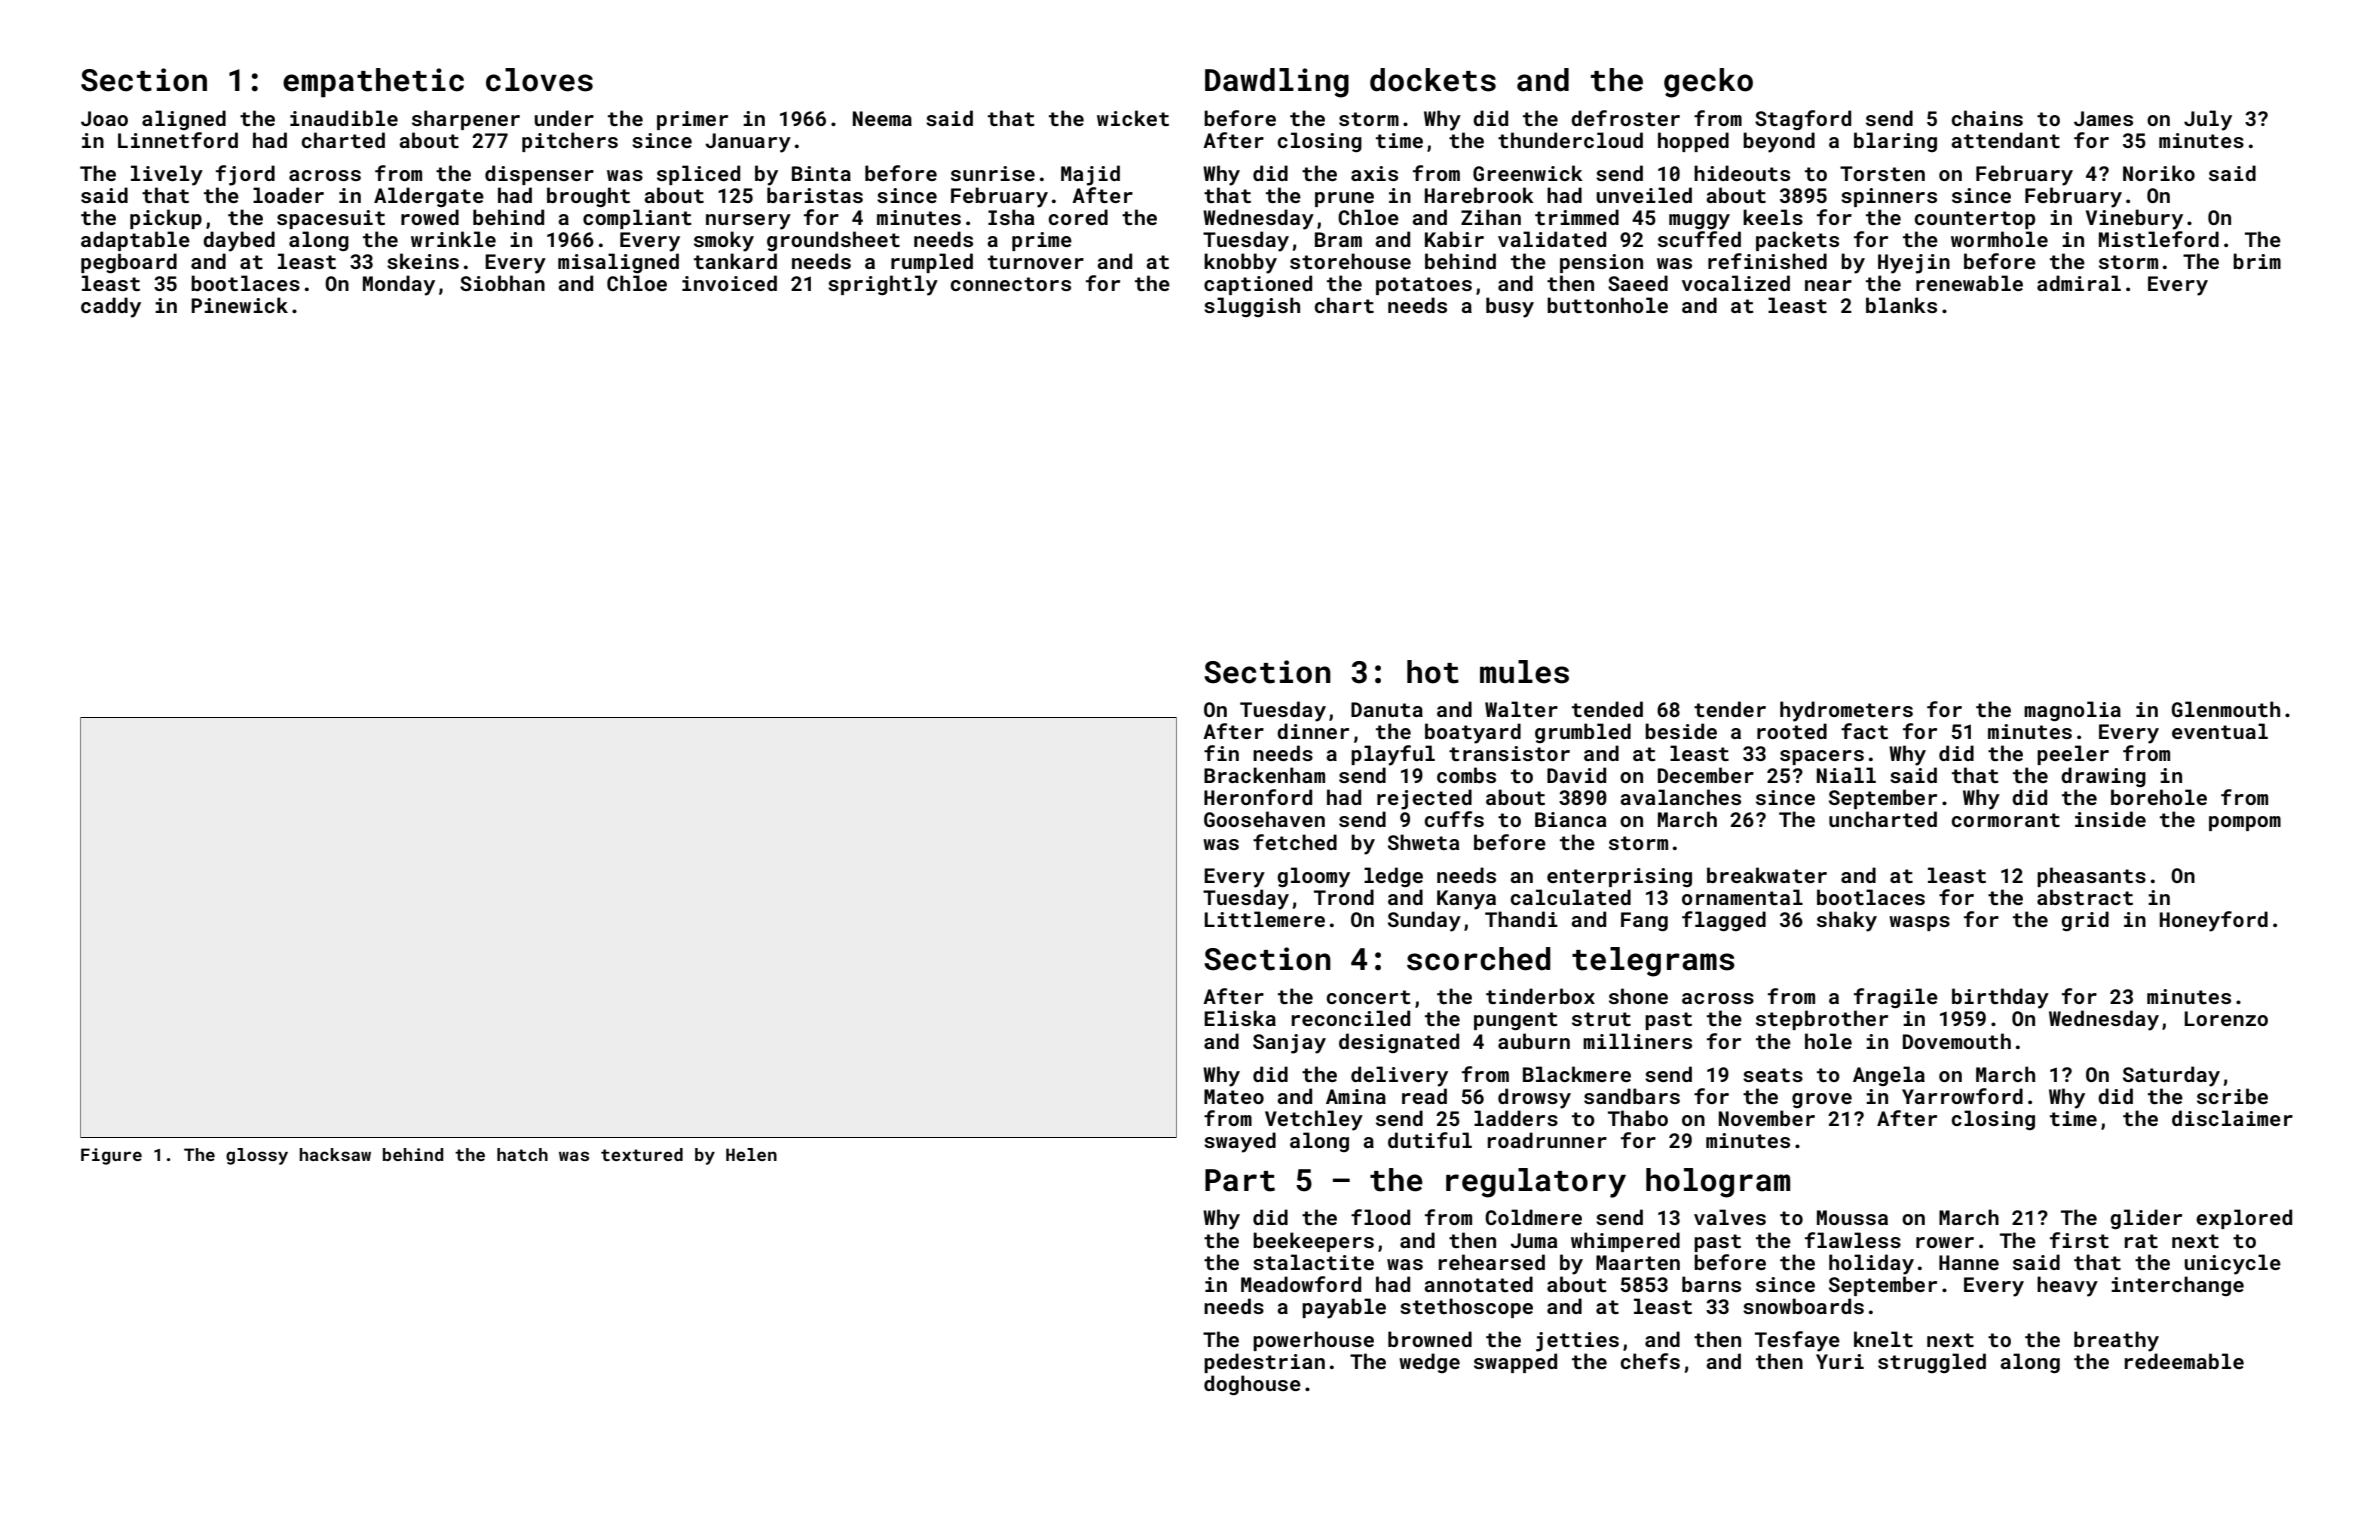  Describe the element at coordinates (1901, 305) in the document. I see `blanks` at that location.
